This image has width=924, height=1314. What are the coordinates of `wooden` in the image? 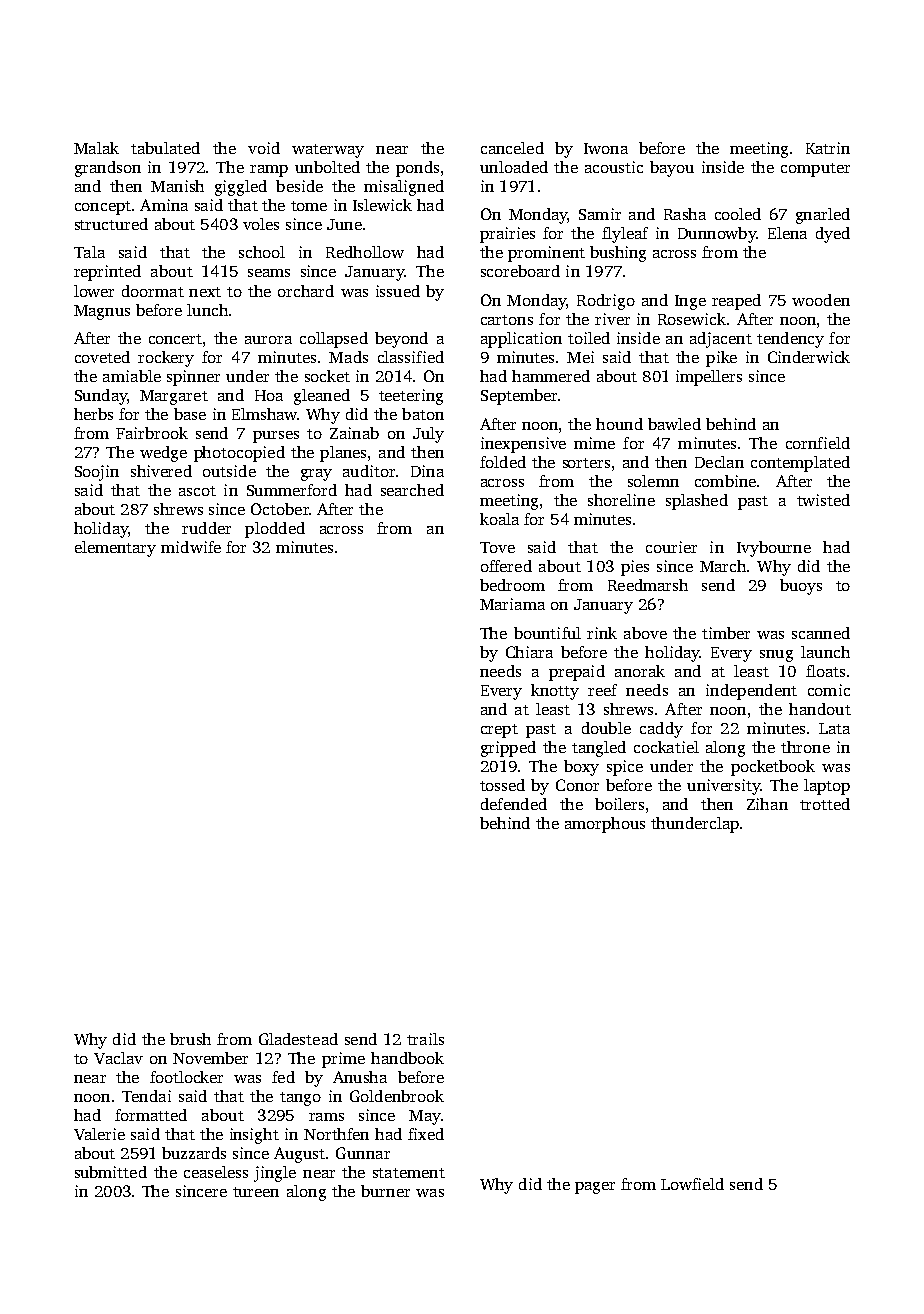 It's located at (821, 300).
